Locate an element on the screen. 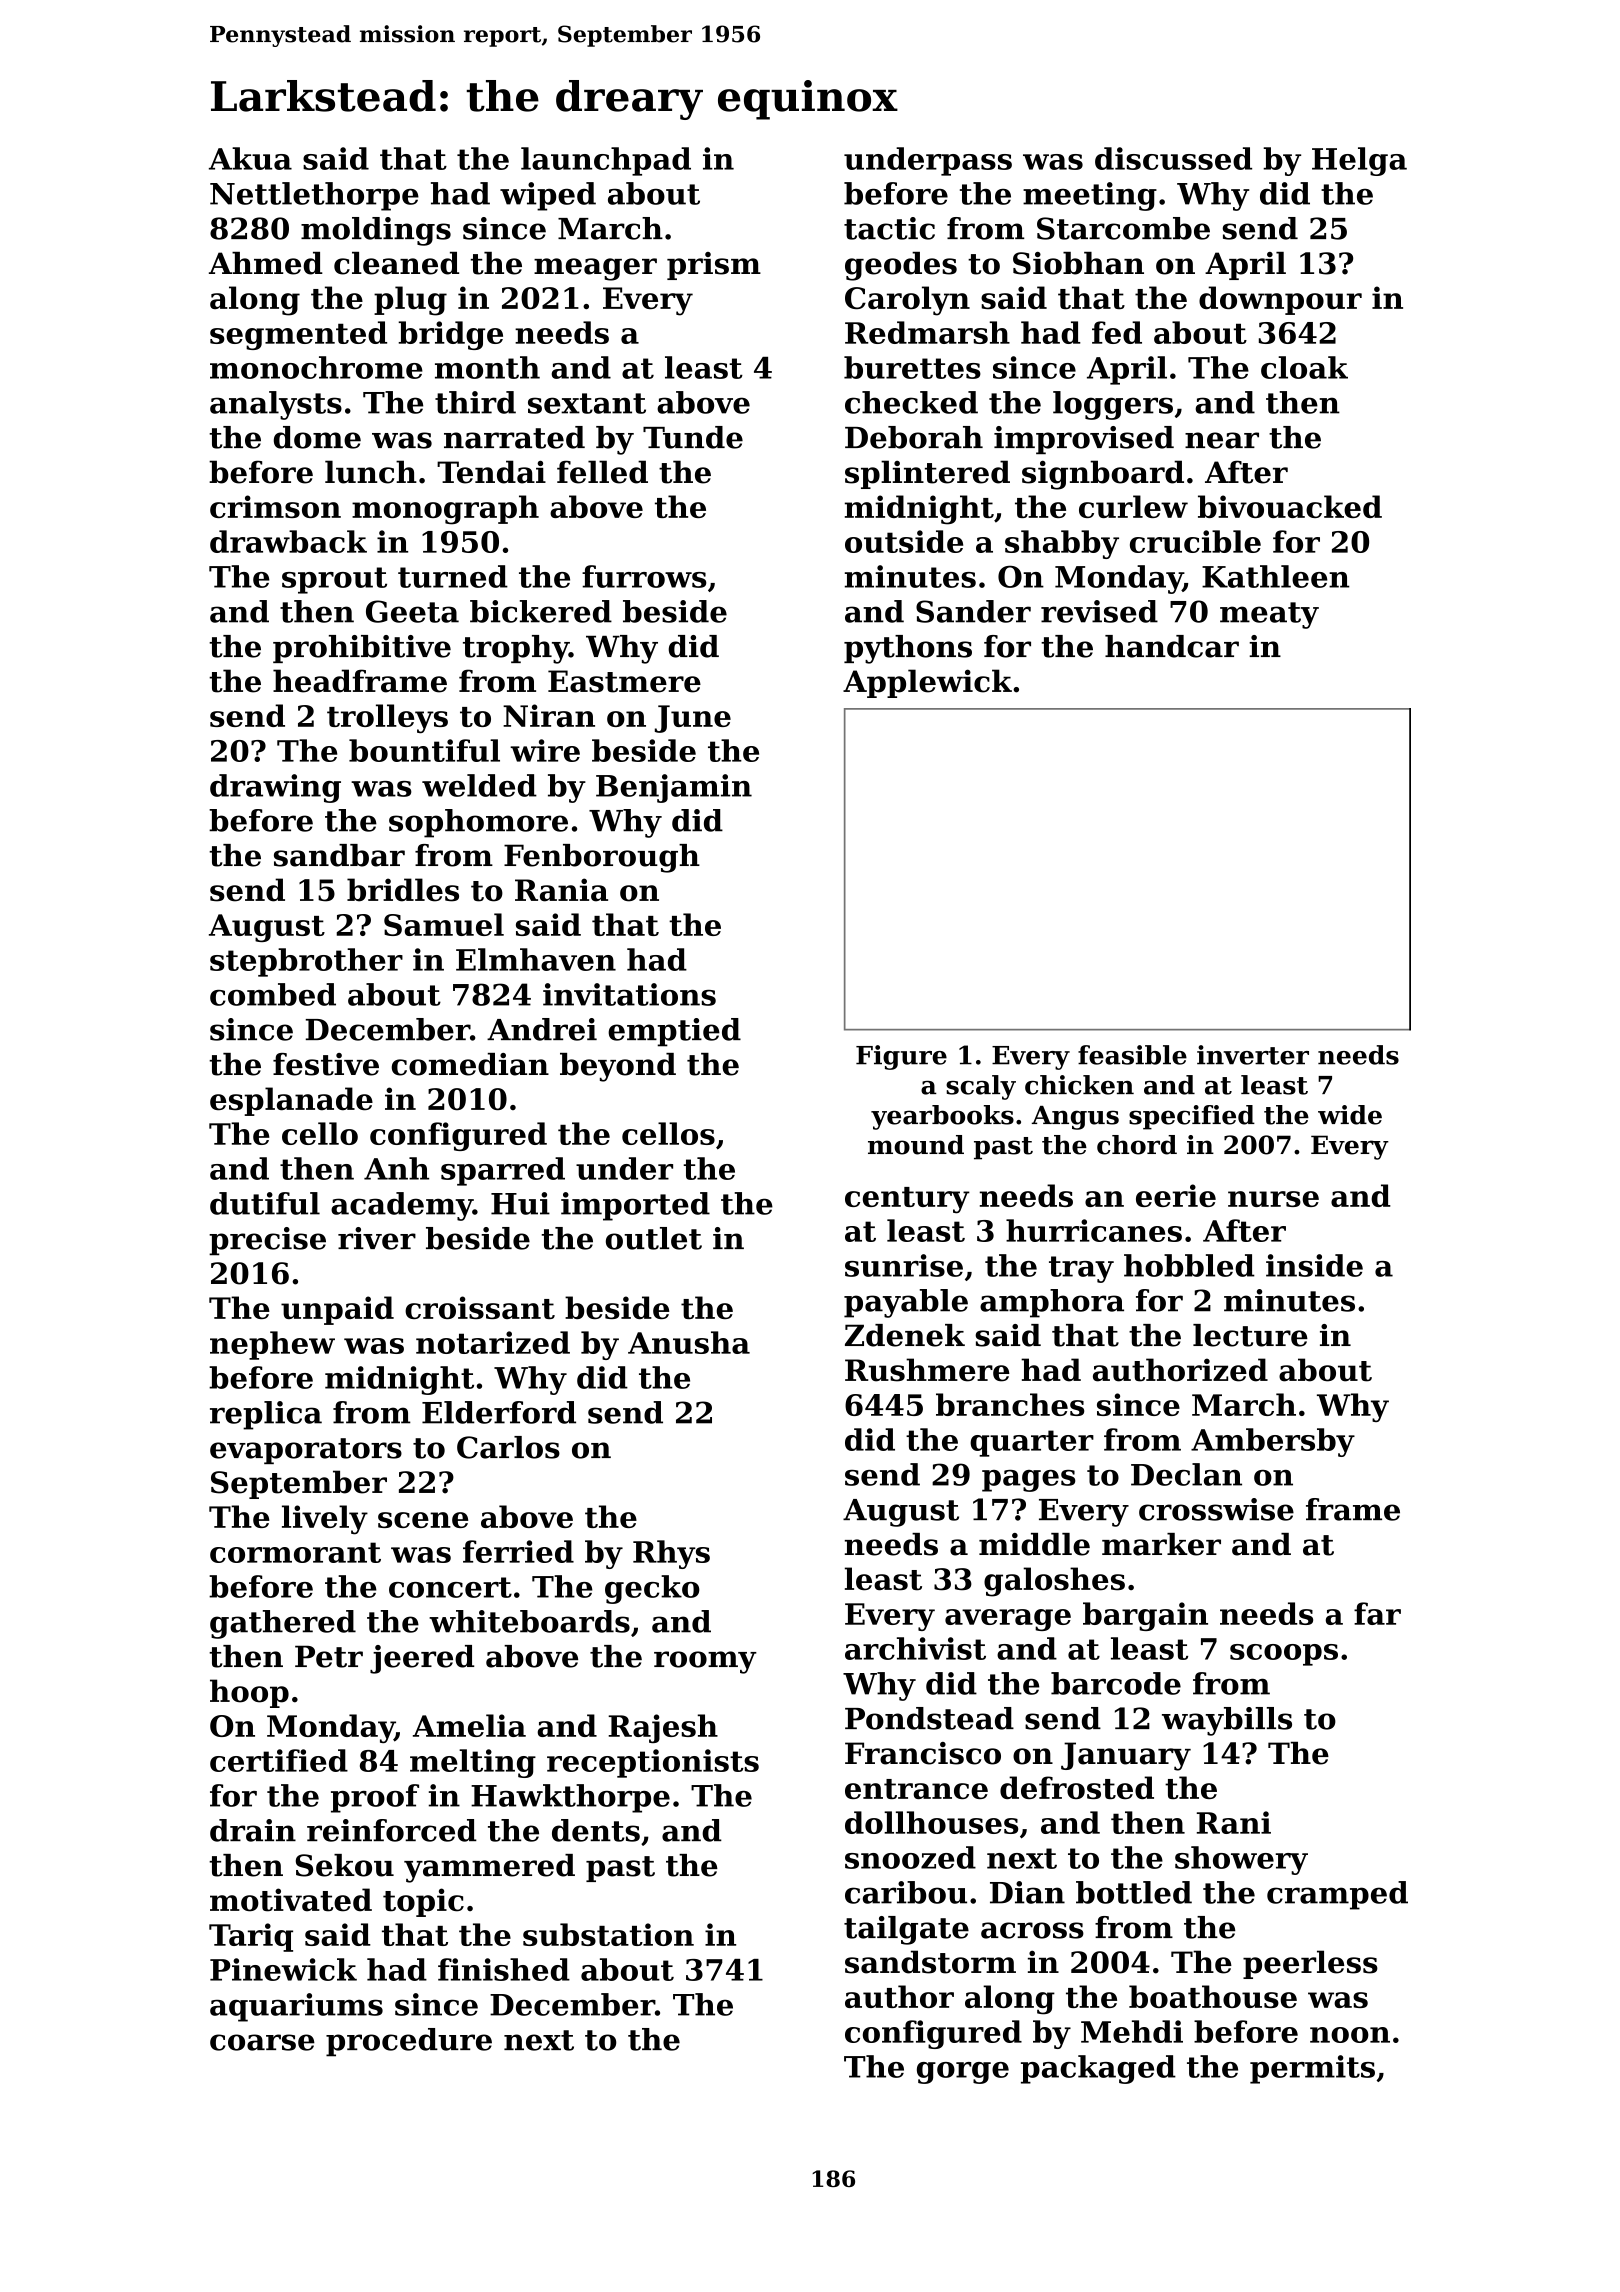  gorge is located at coordinates (963, 2073).
